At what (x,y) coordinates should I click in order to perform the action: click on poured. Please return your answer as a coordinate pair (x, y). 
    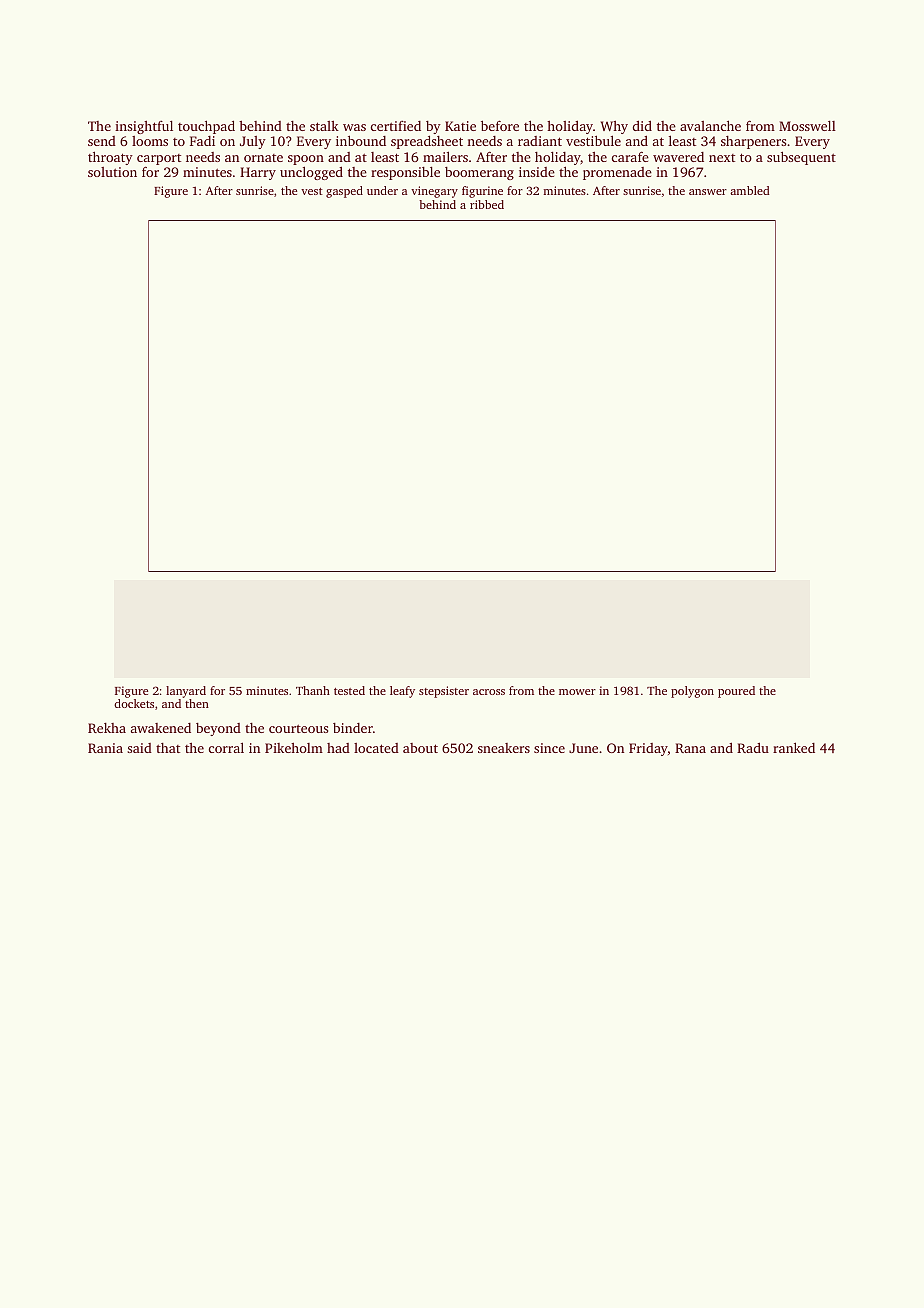
    Looking at the image, I should click on (736, 692).
